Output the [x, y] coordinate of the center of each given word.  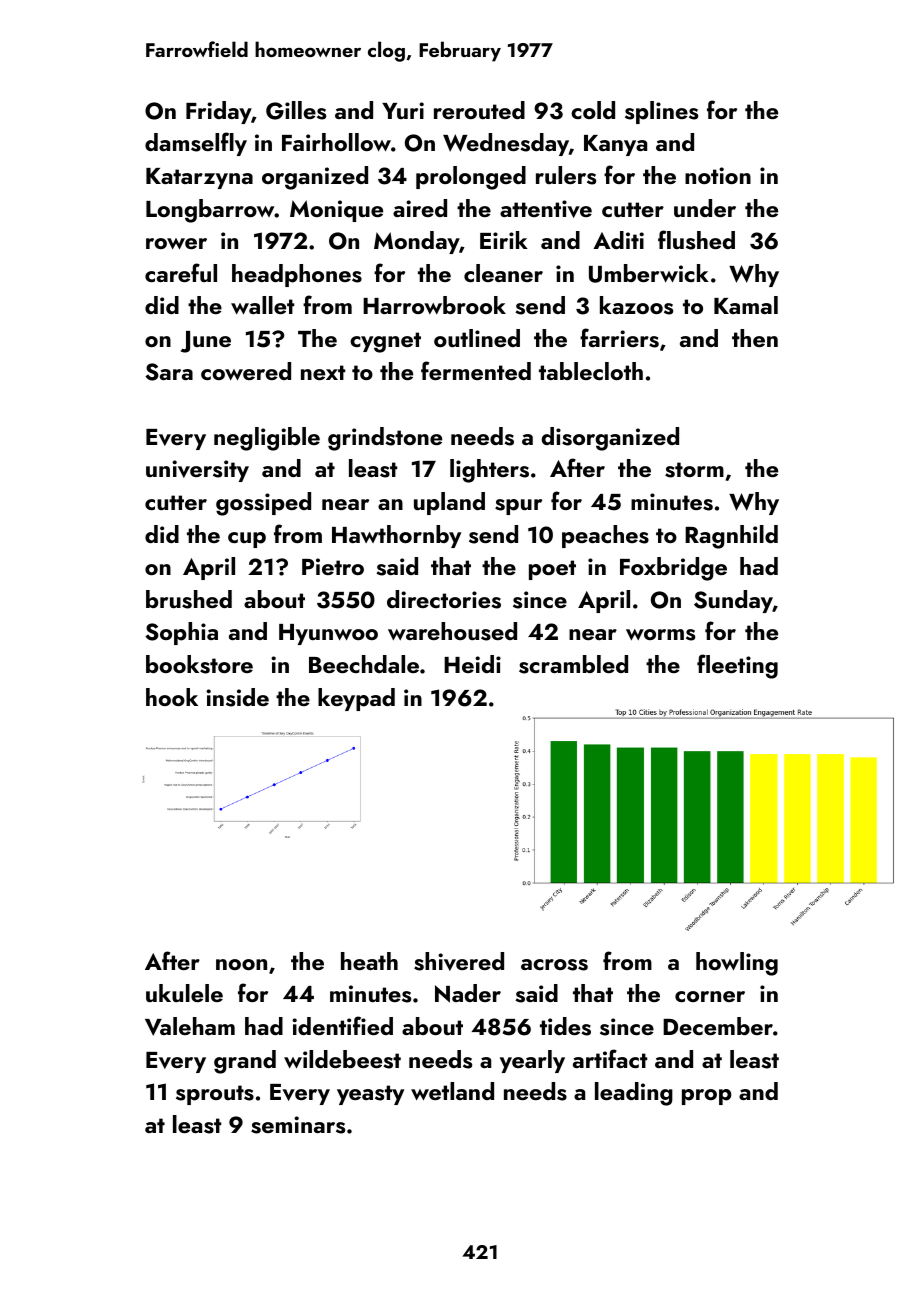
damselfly [196, 144]
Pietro [333, 566]
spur [518, 507]
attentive [546, 209]
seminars [298, 1125]
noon [241, 964]
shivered [459, 961]
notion [718, 175]
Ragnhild [731, 537]
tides [565, 1026]
